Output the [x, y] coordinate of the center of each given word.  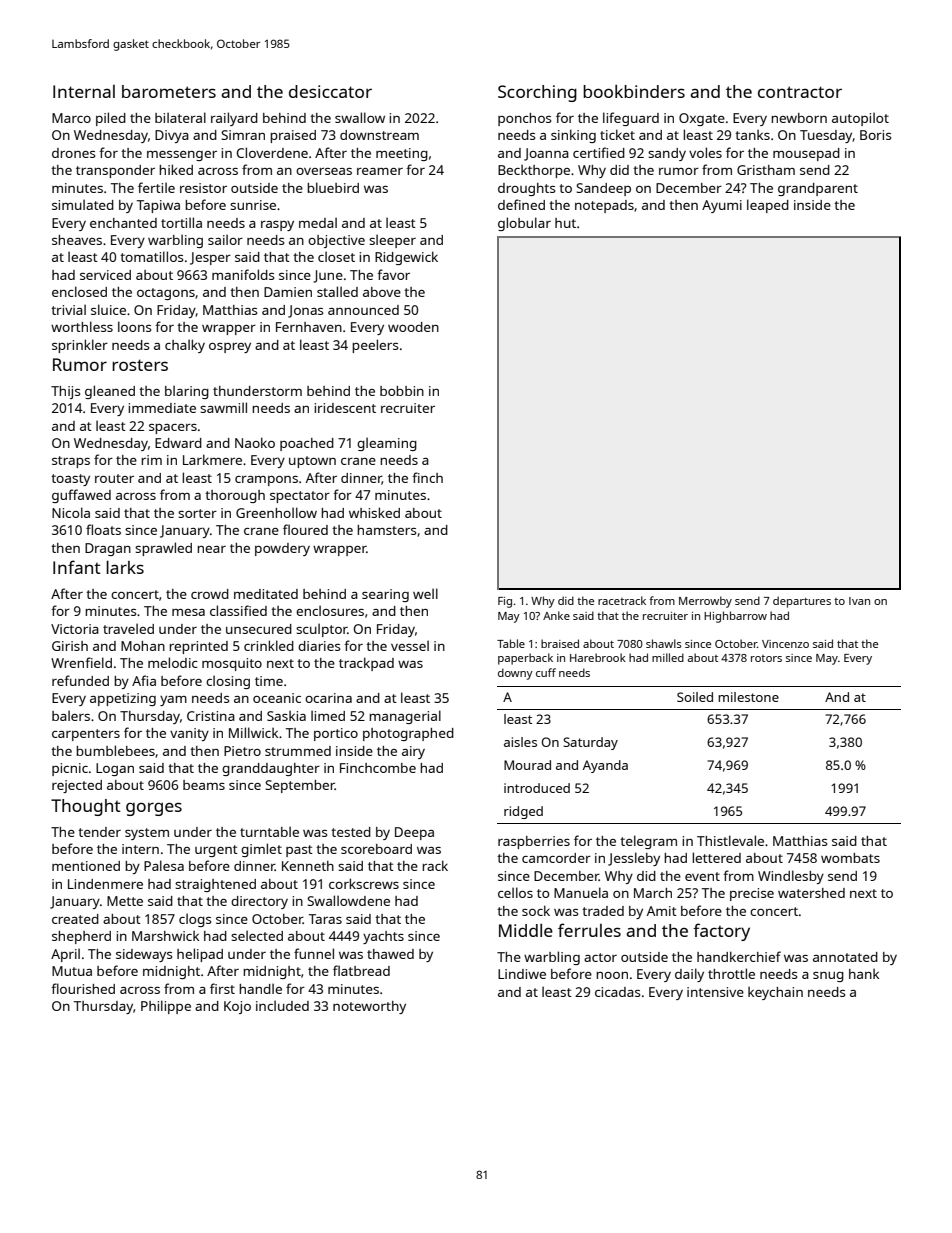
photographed [408, 734]
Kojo [237, 1007]
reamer [380, 171]
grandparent [818, 189]
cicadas [617, 992]
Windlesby [791, 877]
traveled [128, 628]
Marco [71, 118]
